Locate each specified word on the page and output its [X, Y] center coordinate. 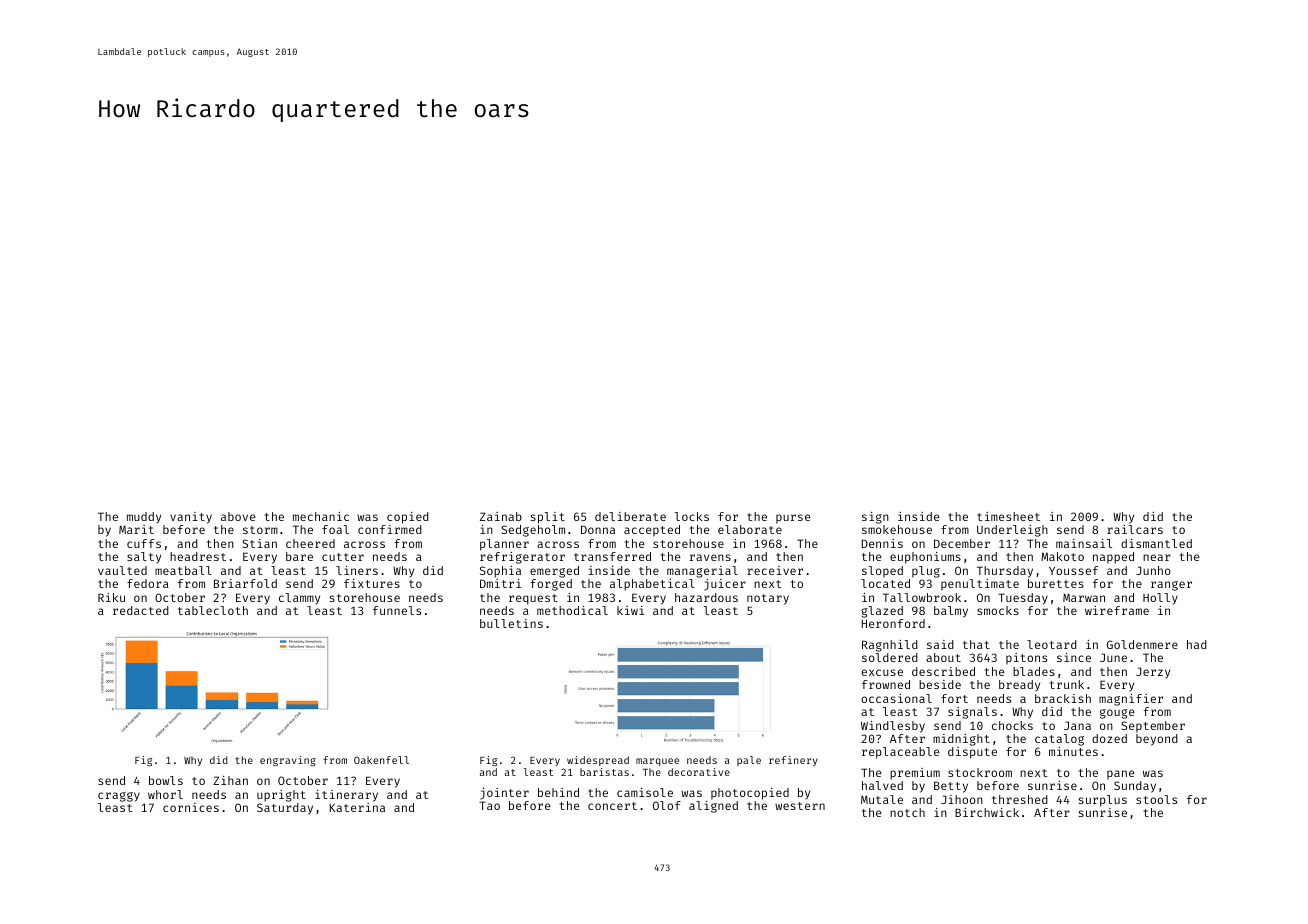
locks [692, 516]
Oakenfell [381, 760]
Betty [951, 787]
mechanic [321, 516]
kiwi [630, 610]
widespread [598, 761]
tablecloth [213, 610]
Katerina [357, 807]
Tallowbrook [922, 597]
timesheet [1008, 516]
